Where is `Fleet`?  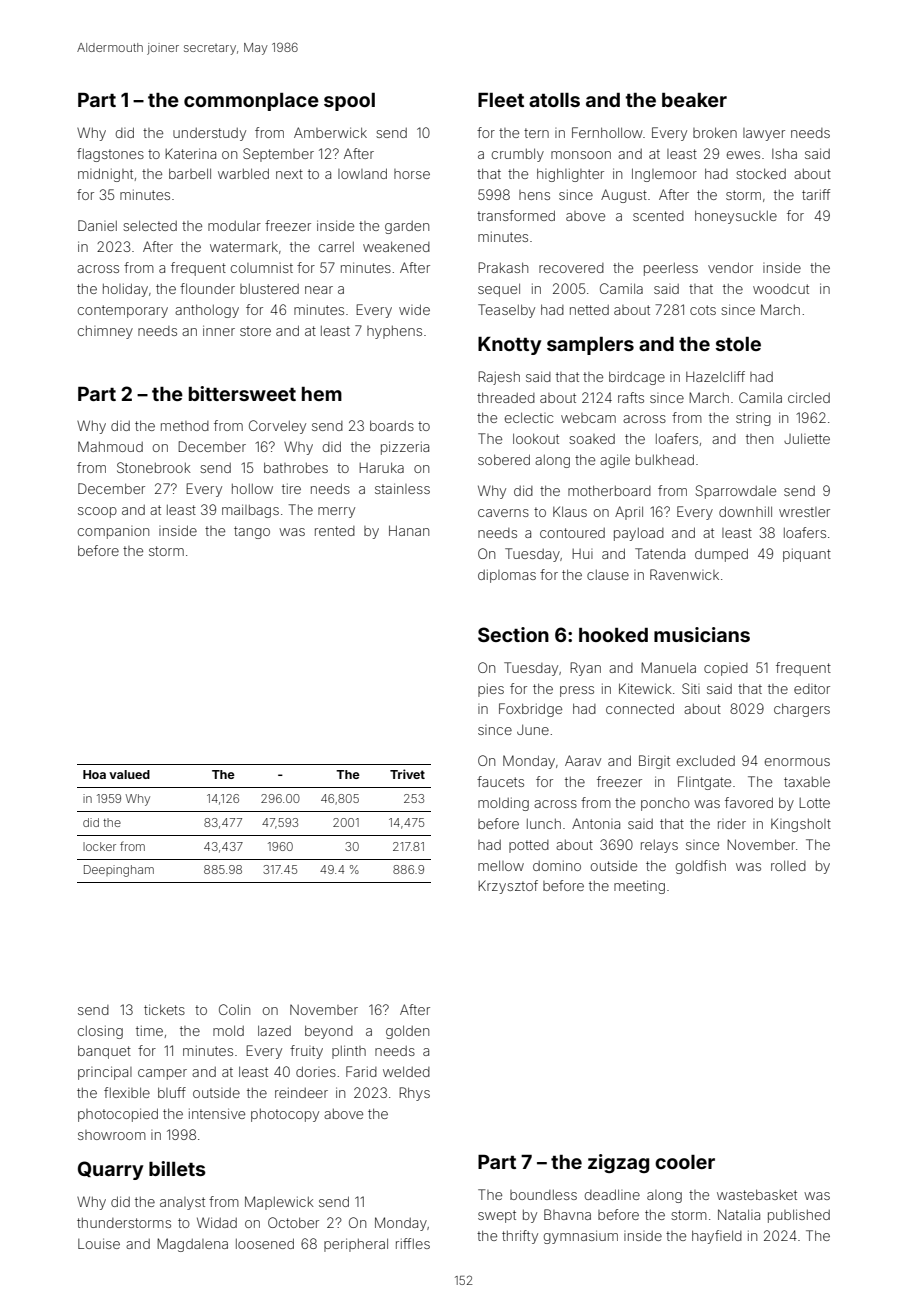 Fleet is located at coordinates (501, 100).
